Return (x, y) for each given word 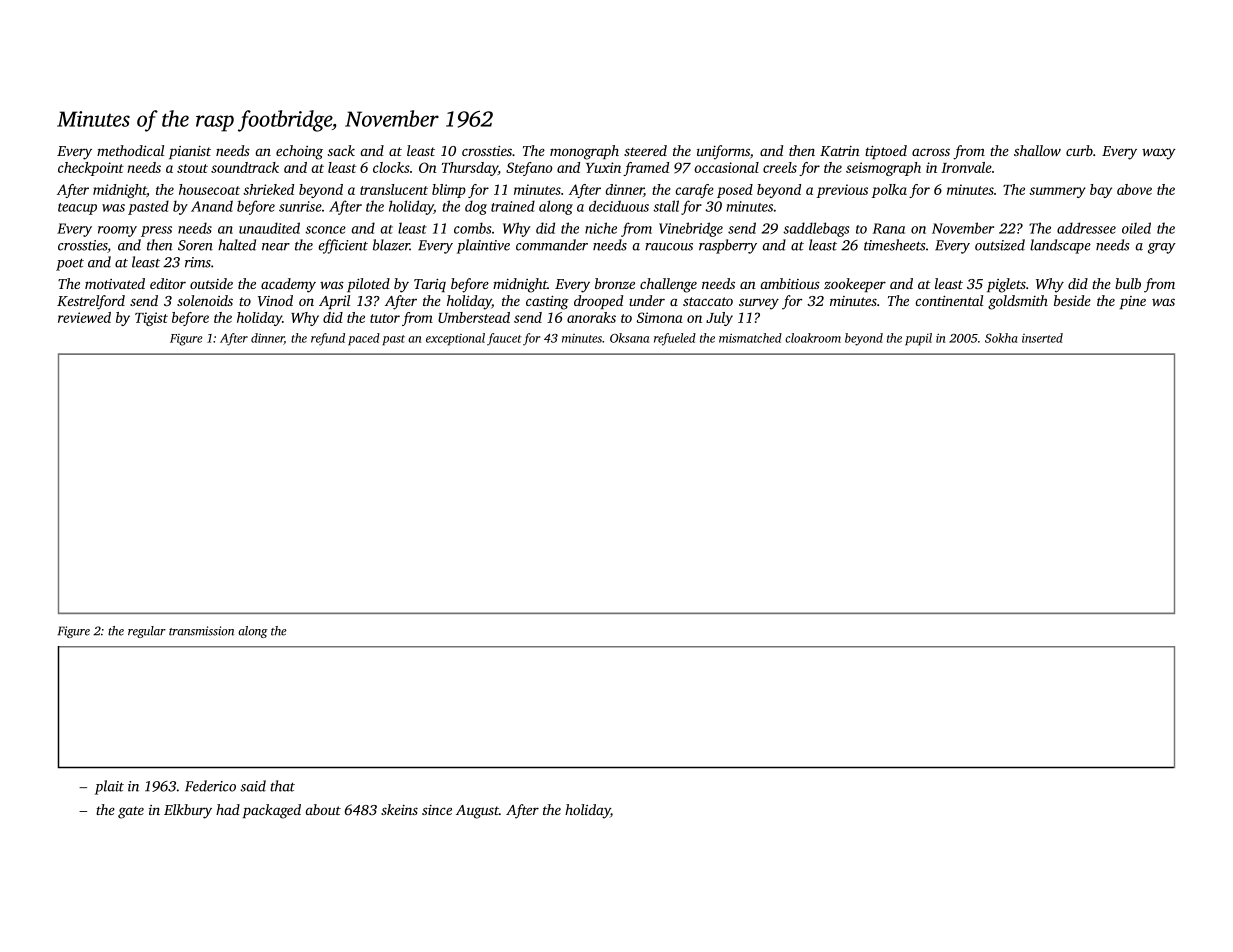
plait (109, 787)
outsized (1000, 245)
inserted (1042, 338)
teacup (77, 209)
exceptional (455, 339)
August (477, 812)
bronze (615, 283)
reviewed (84, 317)
